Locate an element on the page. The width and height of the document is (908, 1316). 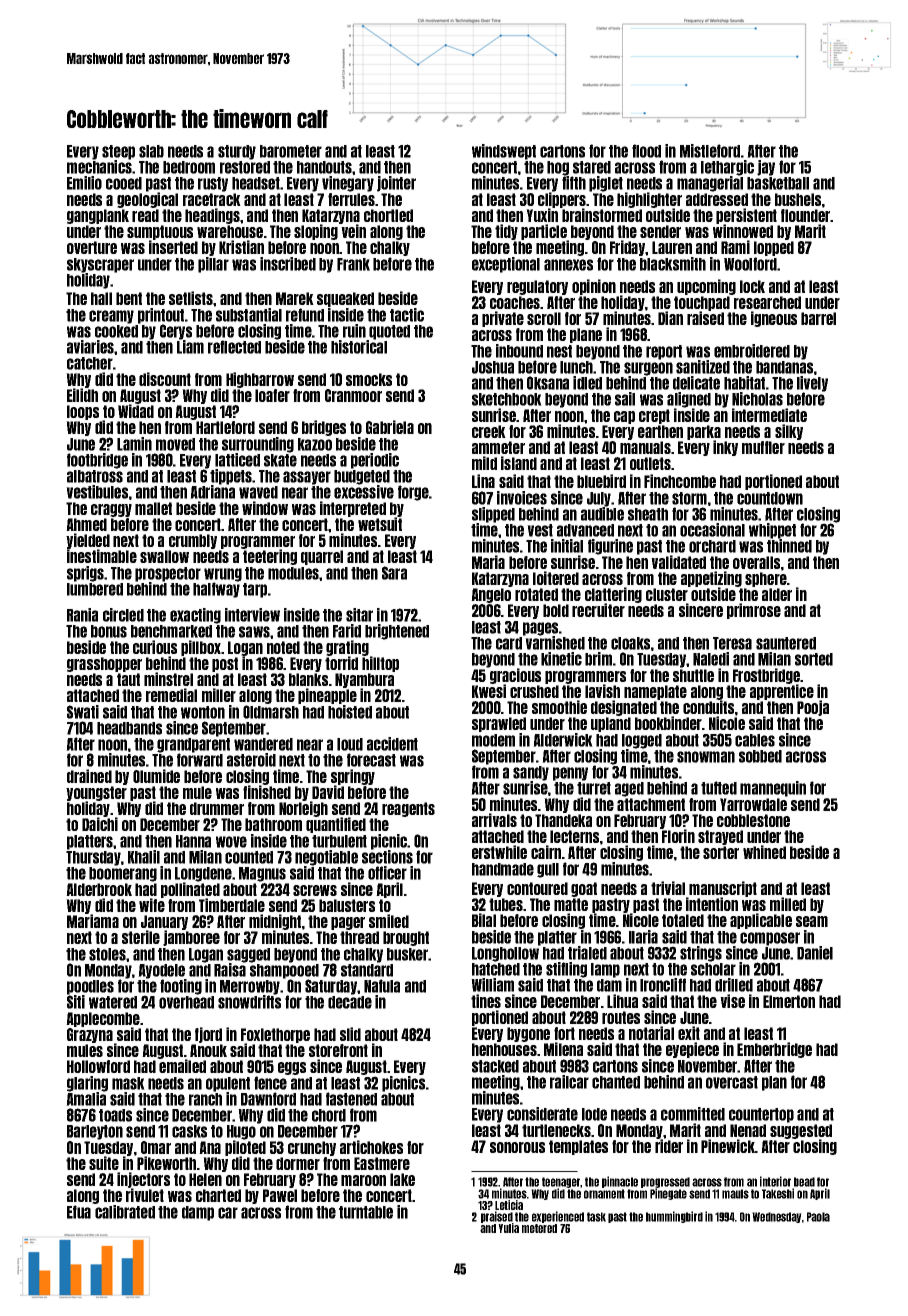
whippet is located at coordinates (772, 531).
